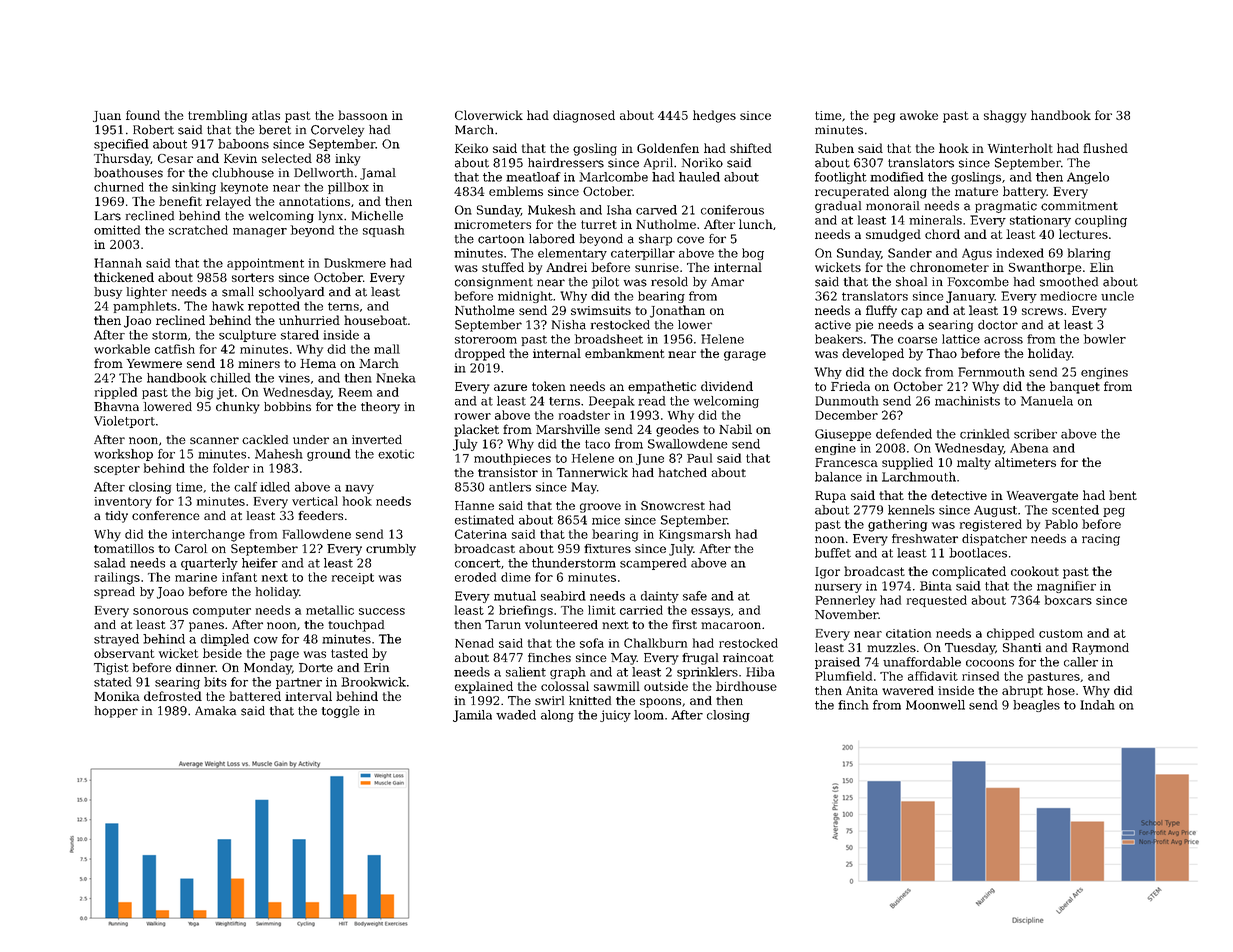  What do you see at coordinates (363, 115) in the screenshot?
I see `bassoon` at bounding box center [363, 115].
